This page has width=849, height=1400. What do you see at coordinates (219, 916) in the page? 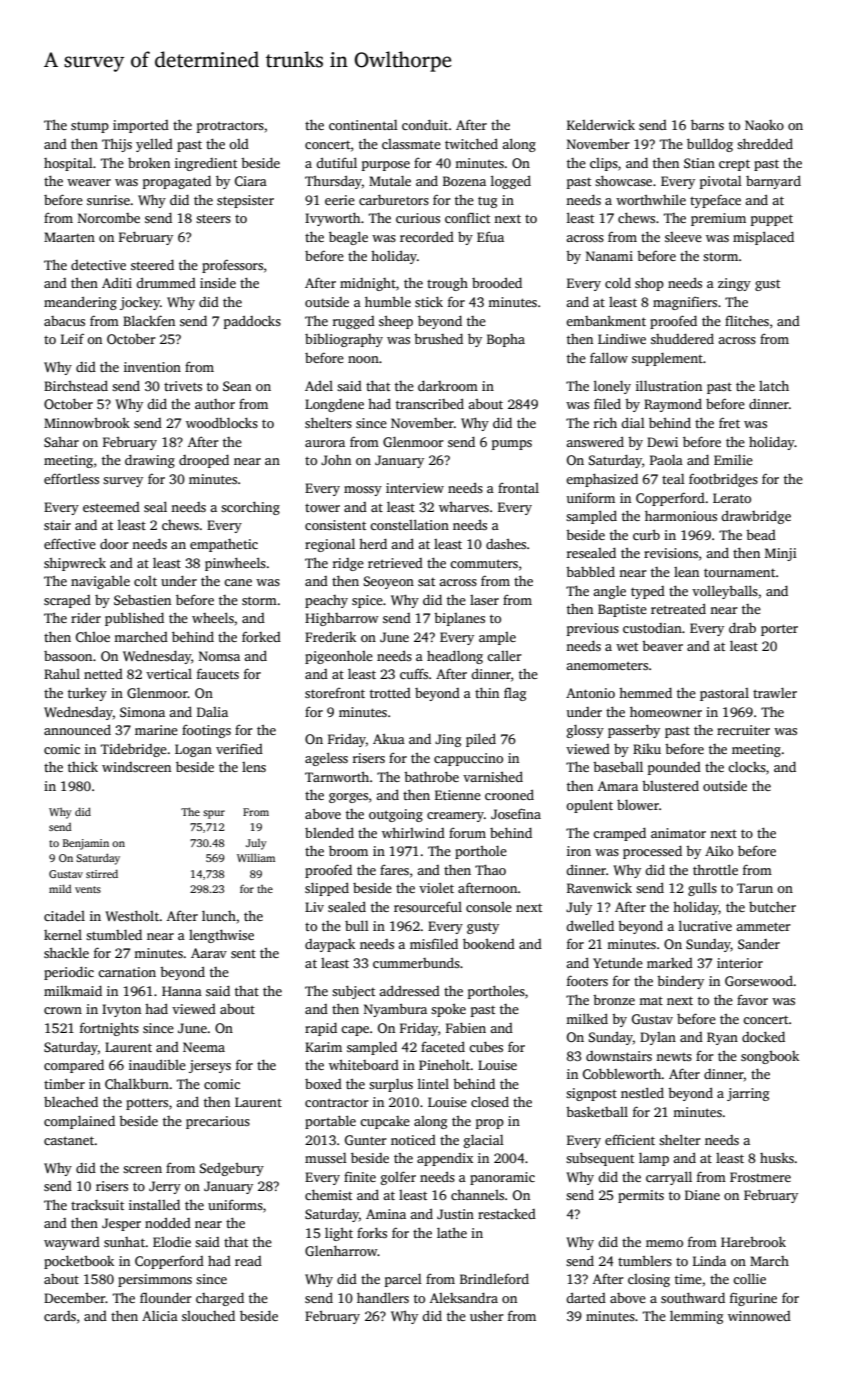
I see `lunch` at bounding box center [219, 916].
